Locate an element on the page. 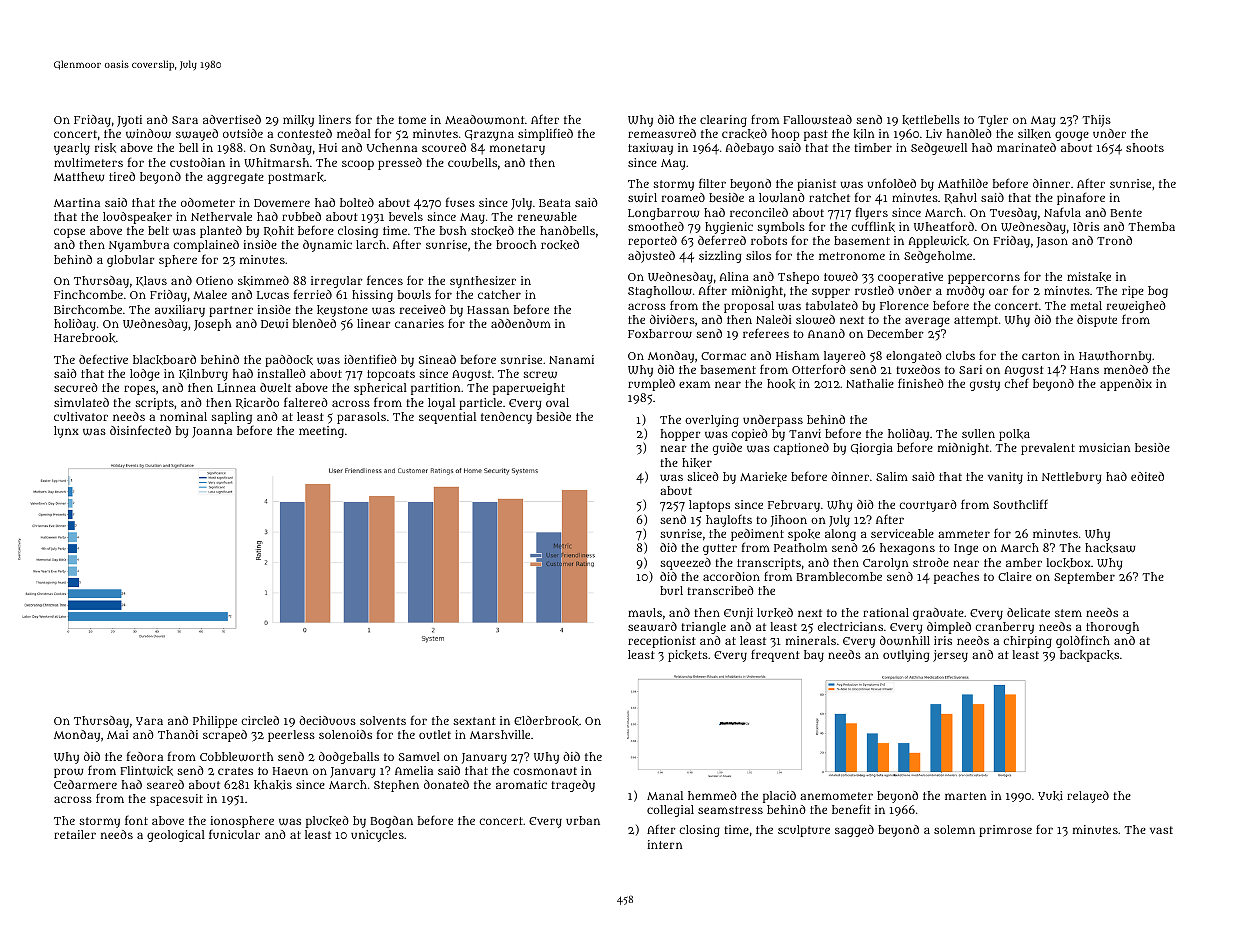 Image resolution: width=1233 pixels, height=952 pixels. Meadowmont is located at coordinates (485, 119).
